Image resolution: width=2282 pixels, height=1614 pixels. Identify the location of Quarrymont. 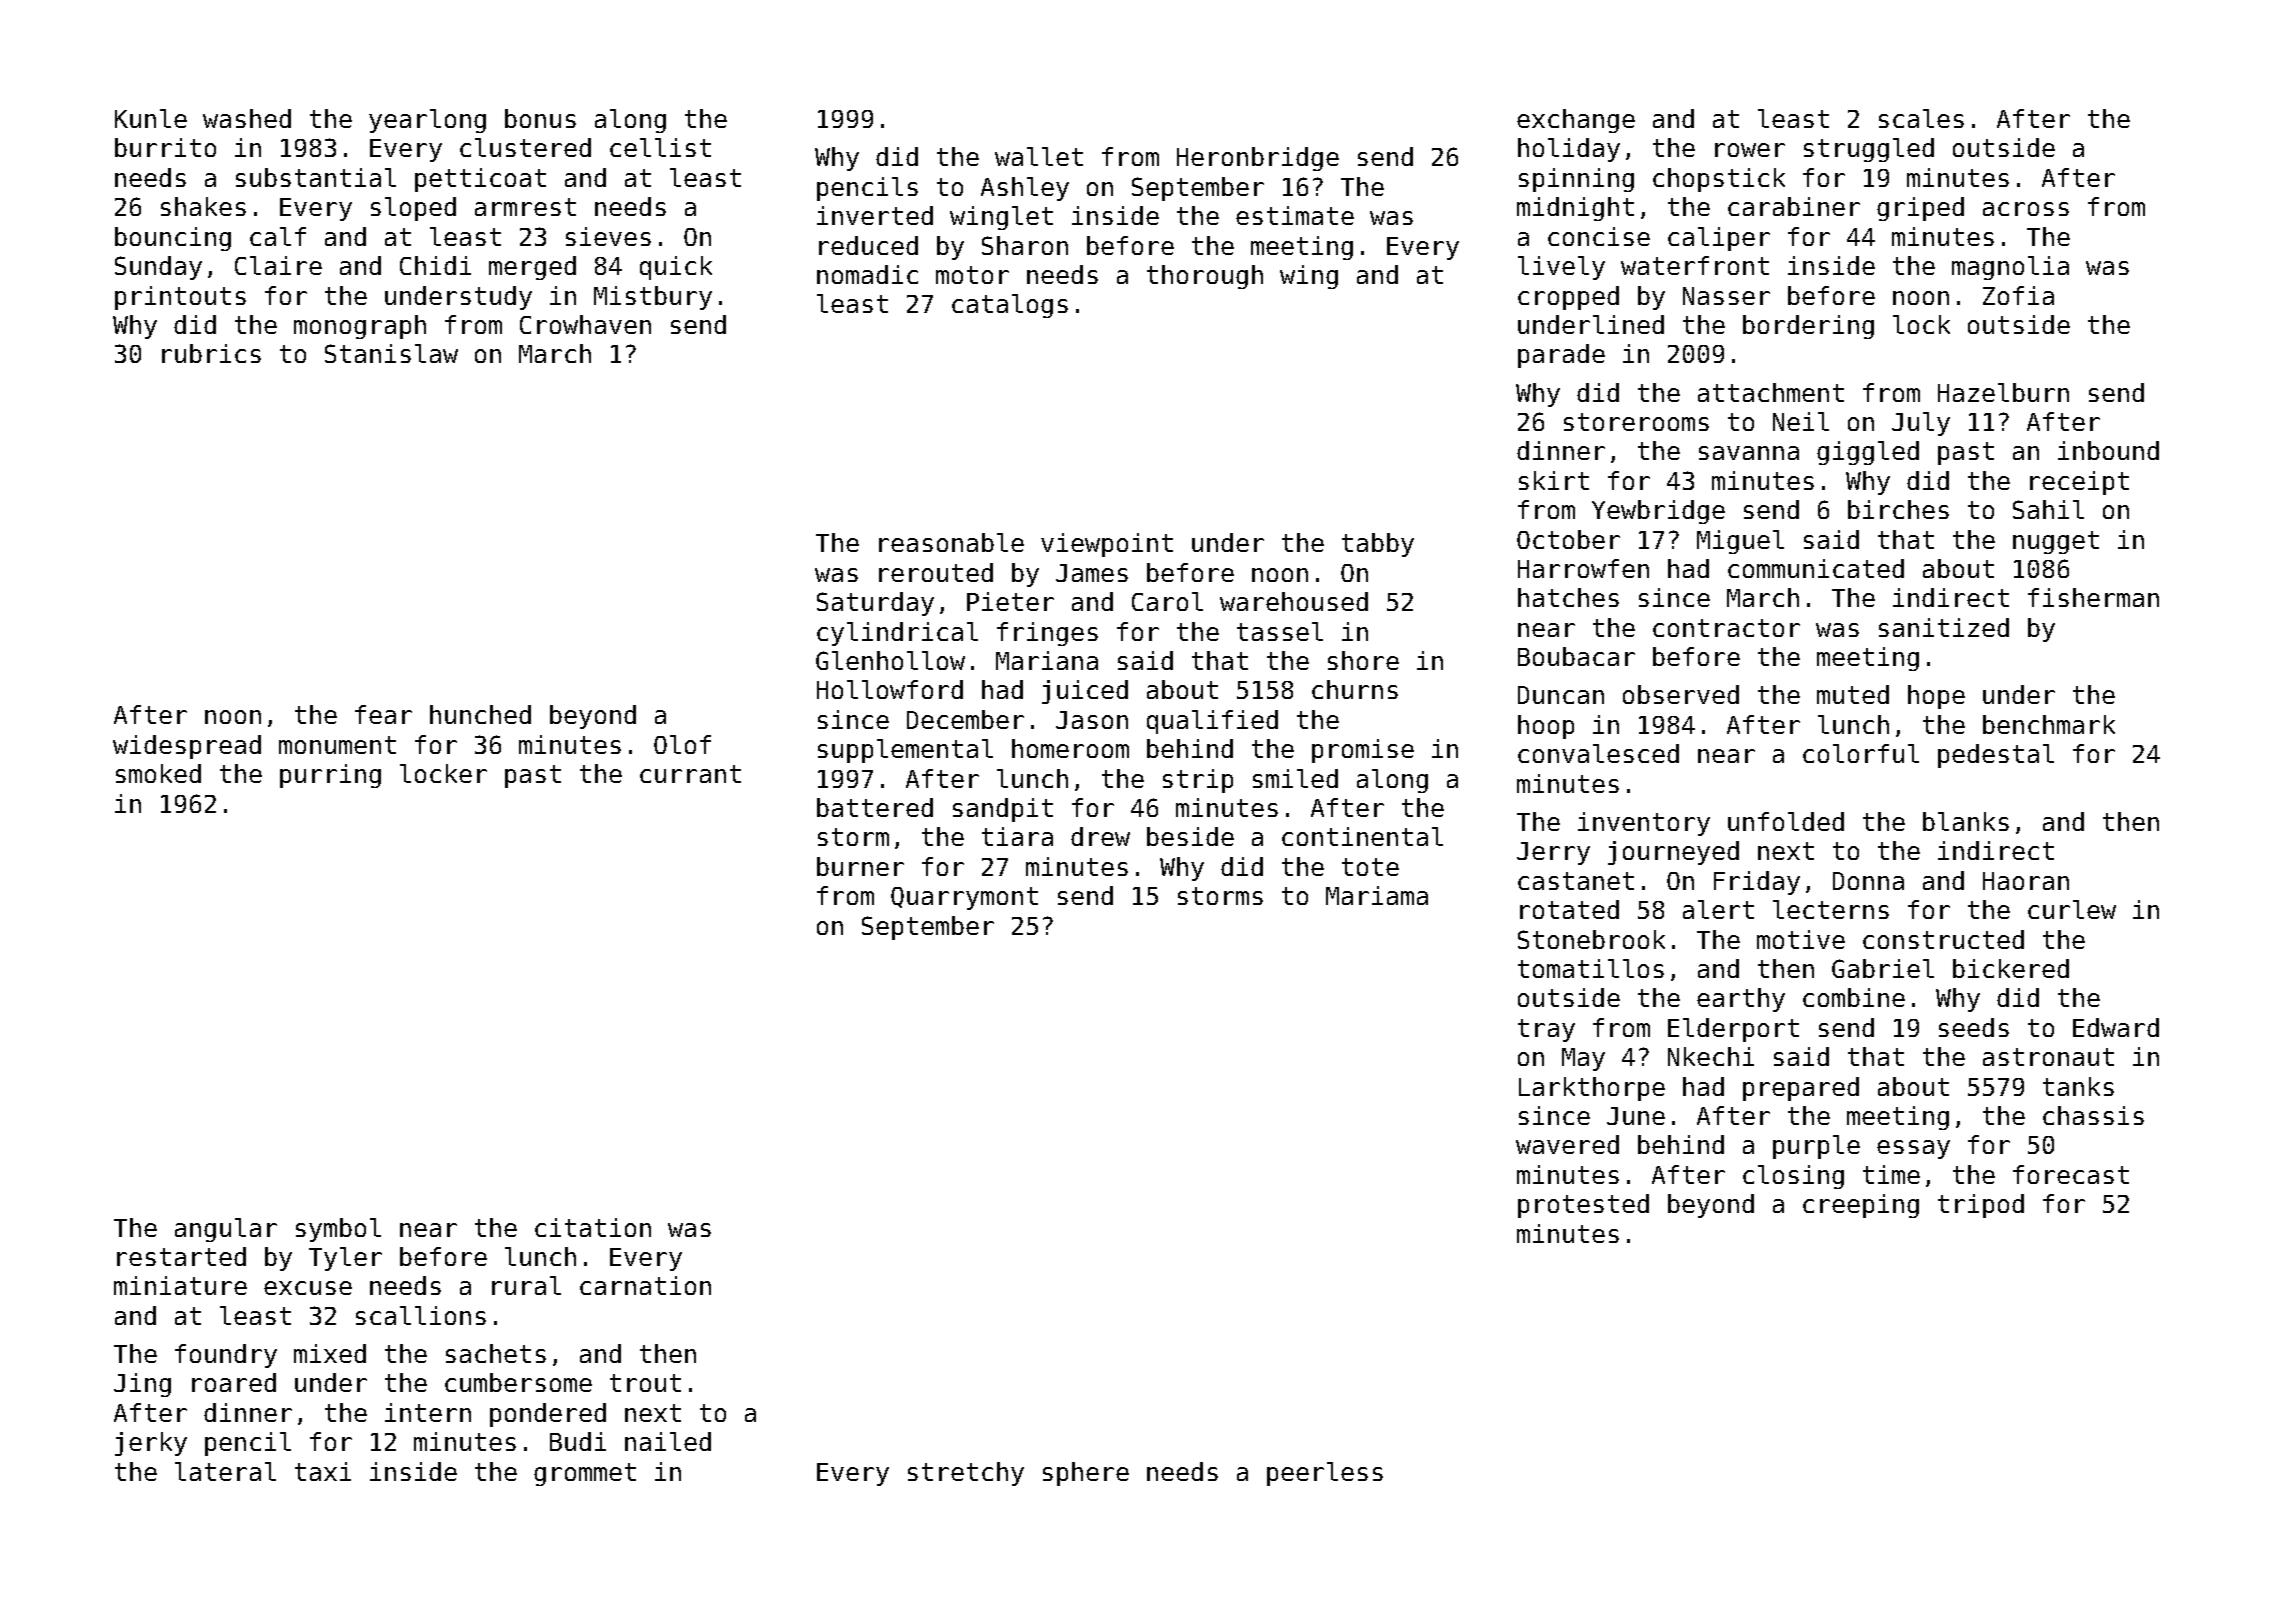
(964, 898).
